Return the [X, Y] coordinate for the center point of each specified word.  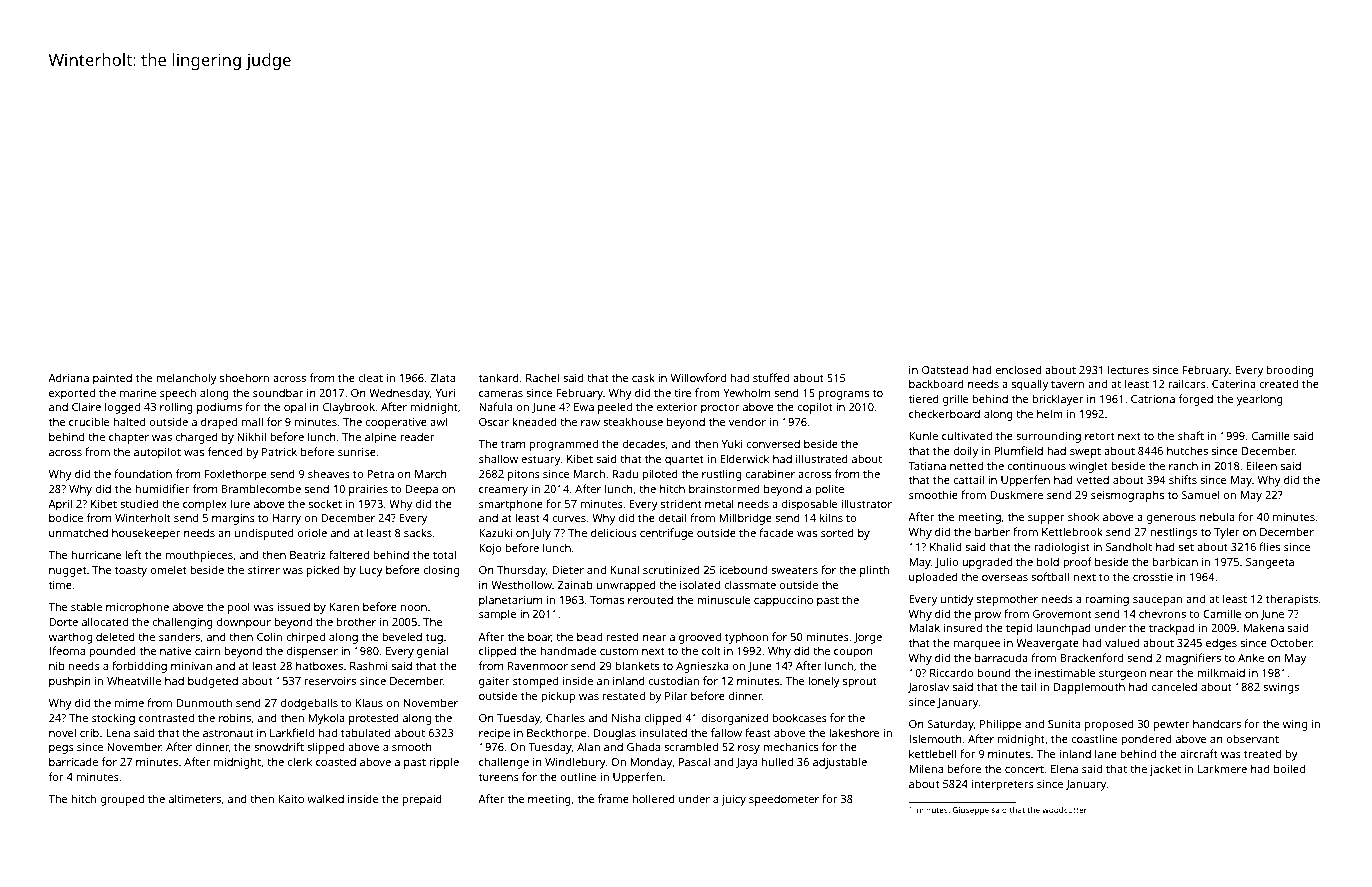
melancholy [186, 379]
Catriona [1153, 399]
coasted [336, 761]
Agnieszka [702, 667]
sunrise [357, 452]
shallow [498, 458]
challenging [183, 623]
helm [1050, 413]
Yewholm [746, 392]
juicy [733, 800]
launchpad [1064, 629]
